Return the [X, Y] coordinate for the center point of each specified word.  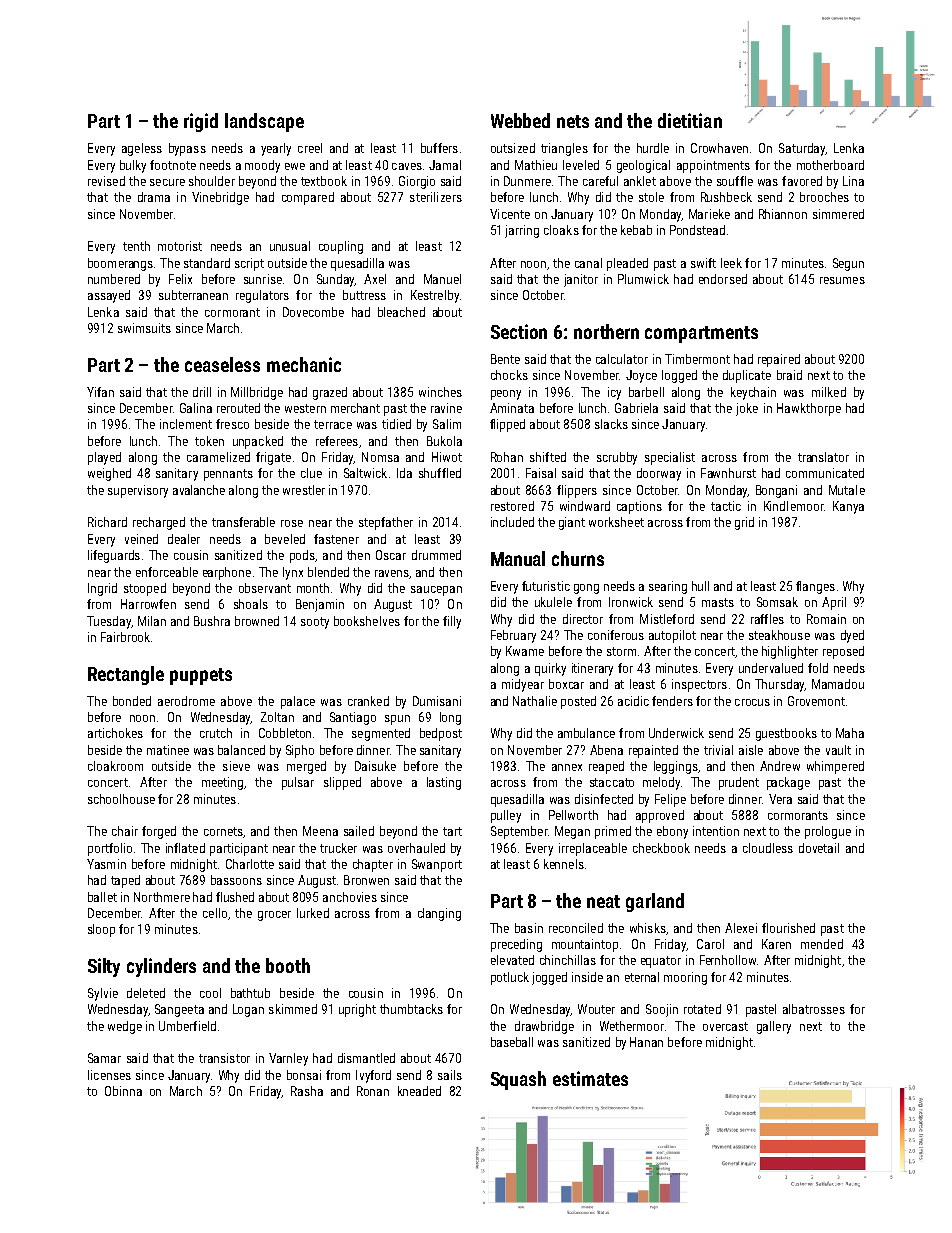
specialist [670, 458]
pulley [506, 816]
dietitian [690, 120]
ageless [142, 149]
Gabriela [636, 408]
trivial [718, 750]
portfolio [110, 849]
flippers [577, 491]
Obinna [123, 1091]
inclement [186, 424]
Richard [107, 522]
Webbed [520, 120]
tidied [396, 424]
